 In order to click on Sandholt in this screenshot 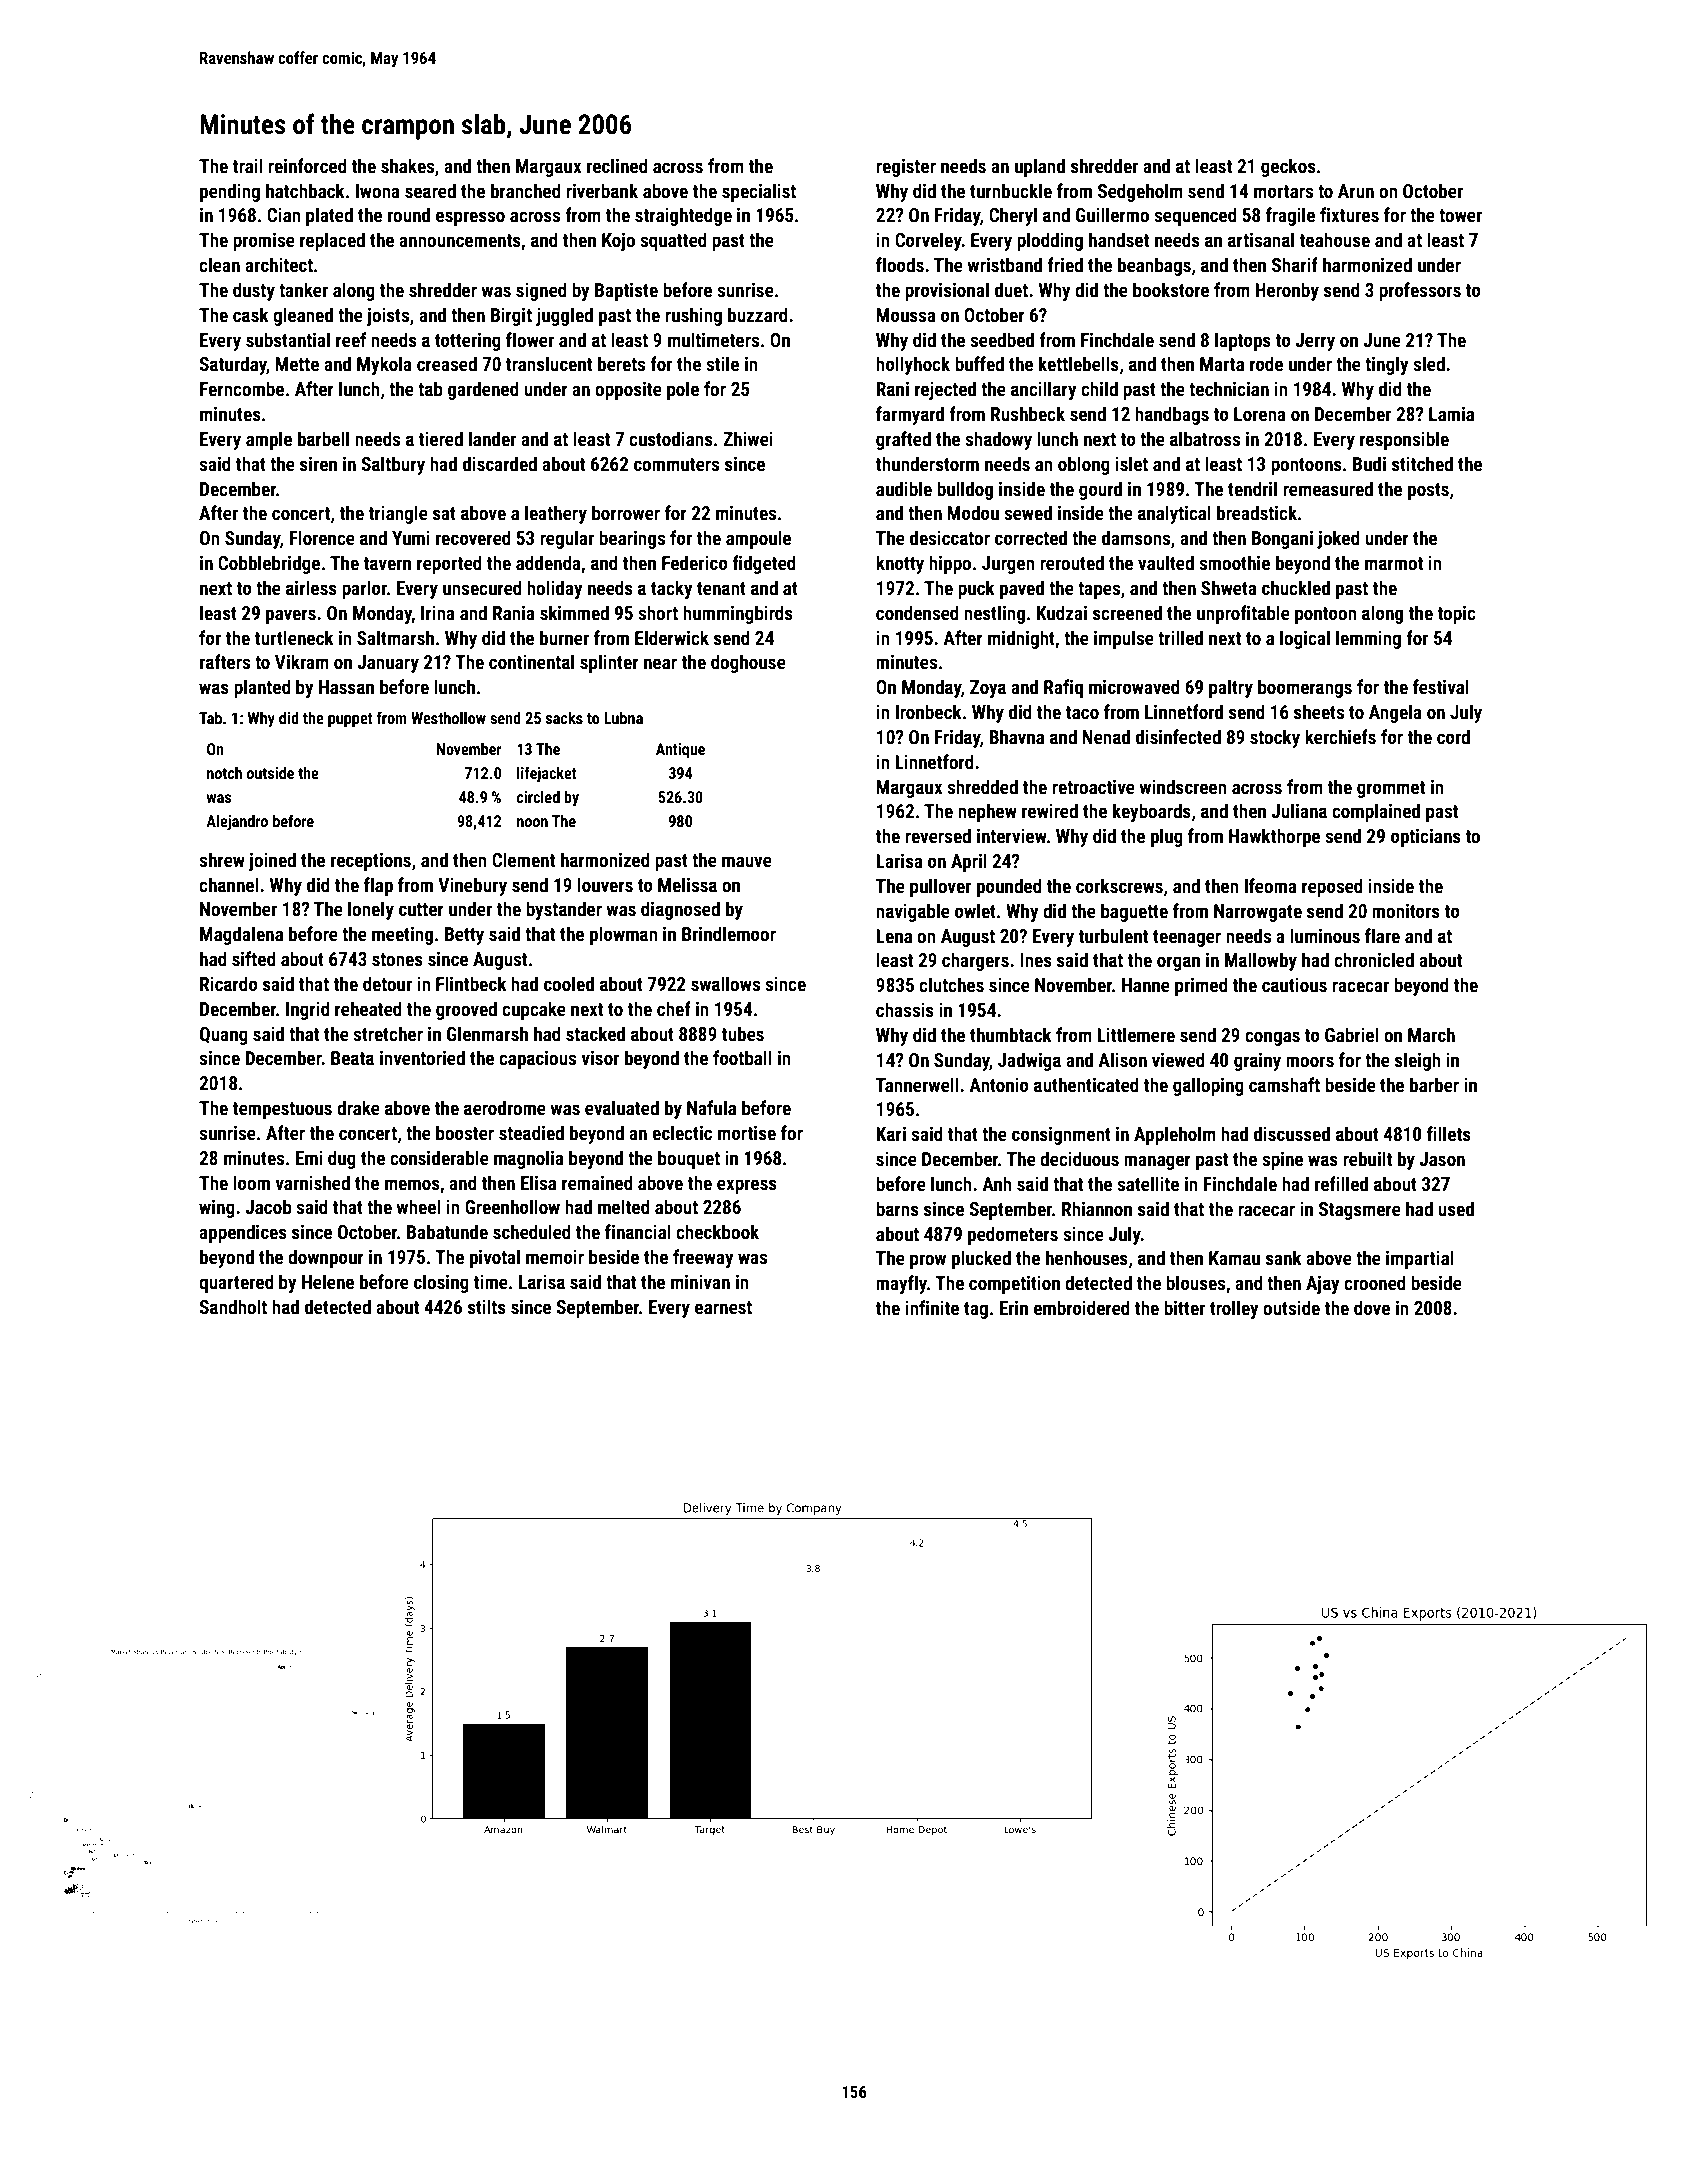, I will do `click(233, 1306)`.
